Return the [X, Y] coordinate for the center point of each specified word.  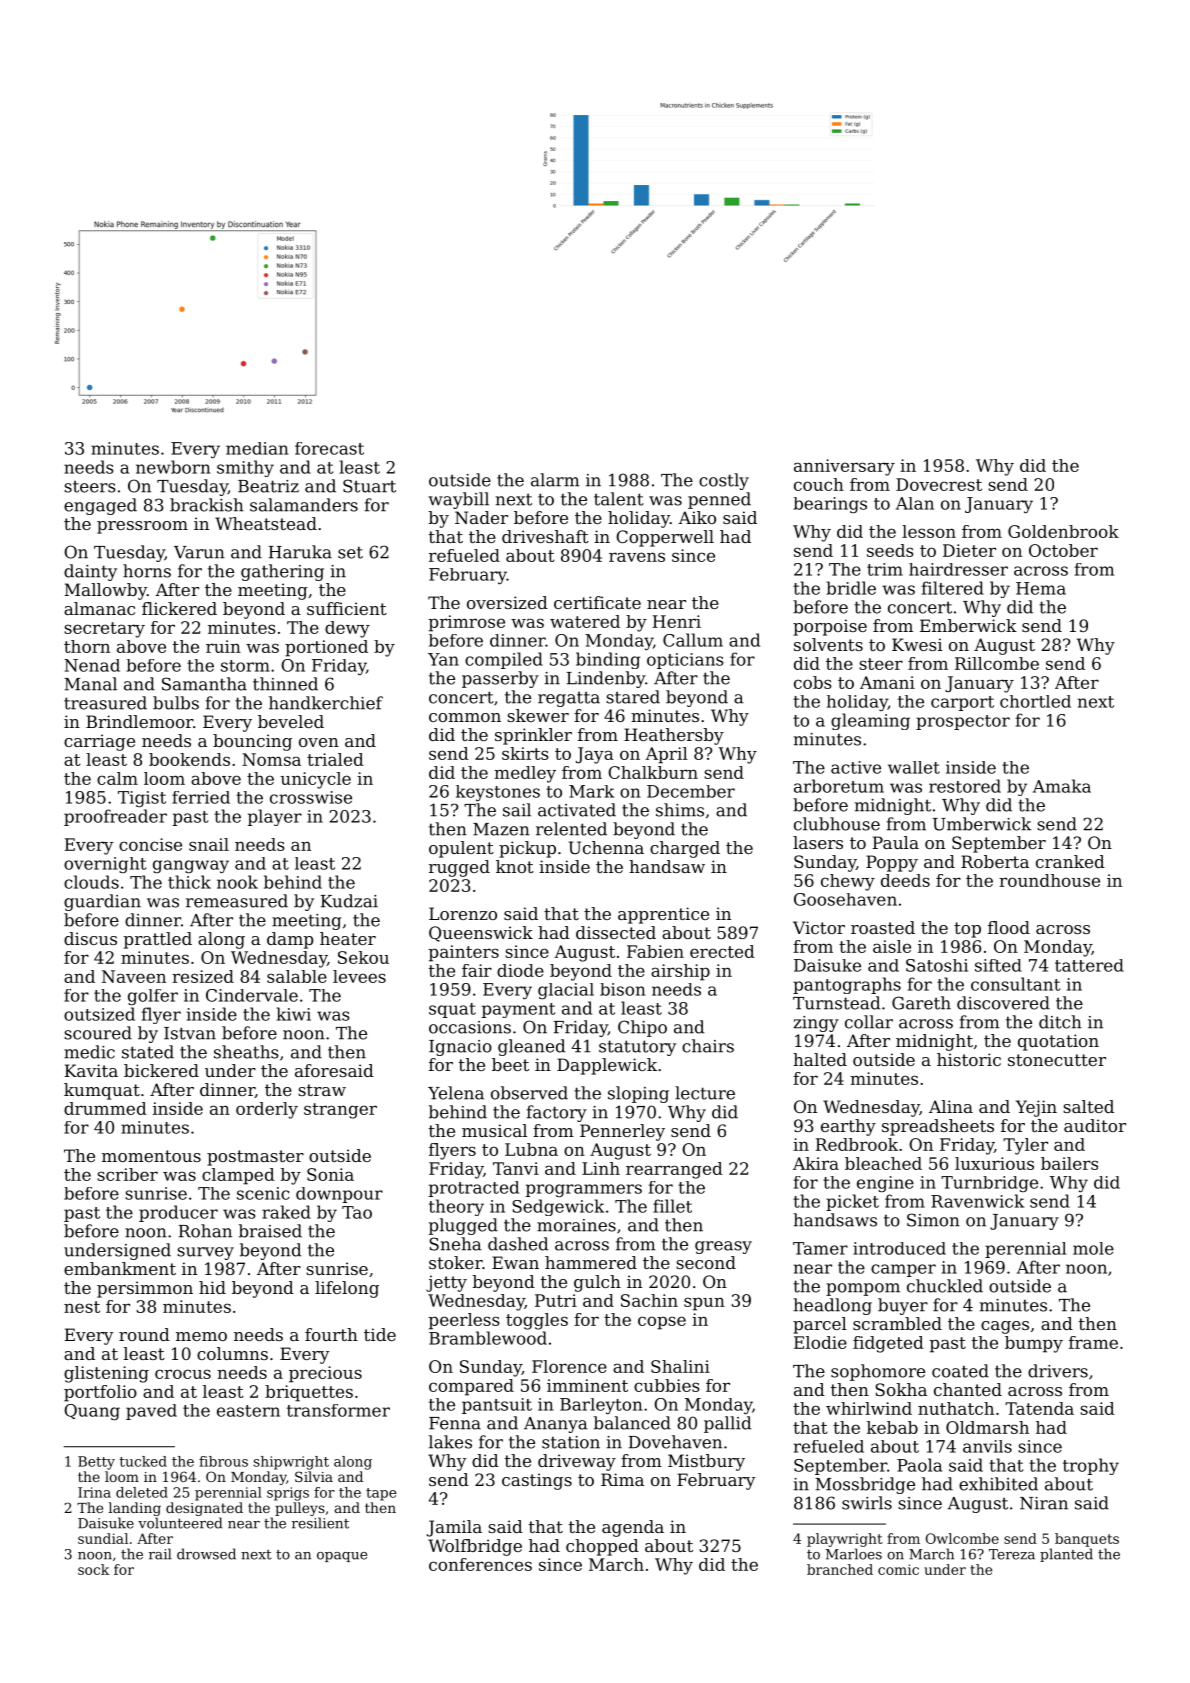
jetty [446, 1283]
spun [704, 1304]
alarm [555, 480]
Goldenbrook [1063, 531]
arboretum [839, 786]
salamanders [304, 505]
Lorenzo [463, 913]
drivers [1058, 1371]
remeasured [237, 901]
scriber [127, 1174]
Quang [92, 1412]
